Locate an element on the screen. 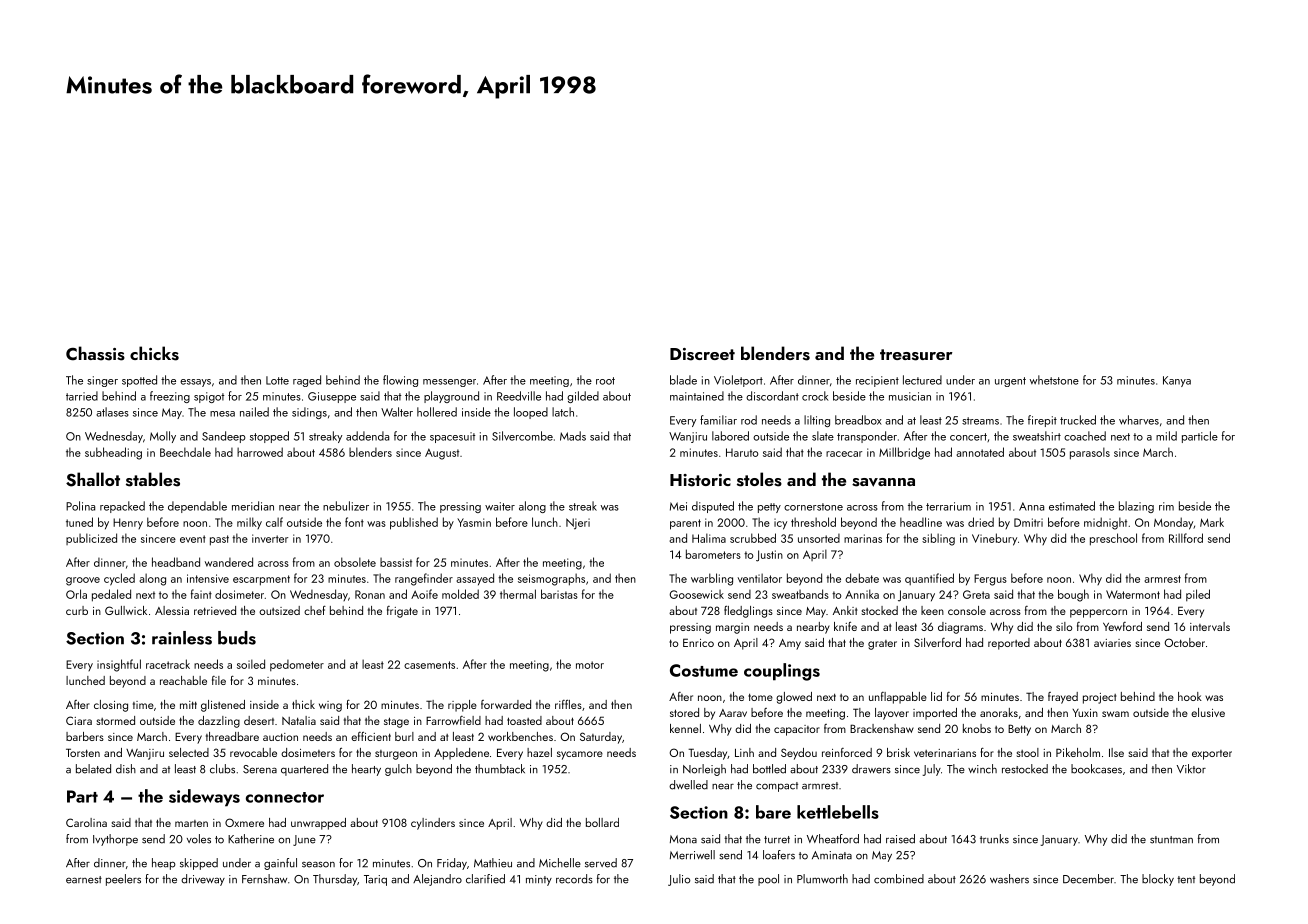 Image resolution: width=1308 pixels, height=924 pixels. blade is located at coordinates (683, 380).
